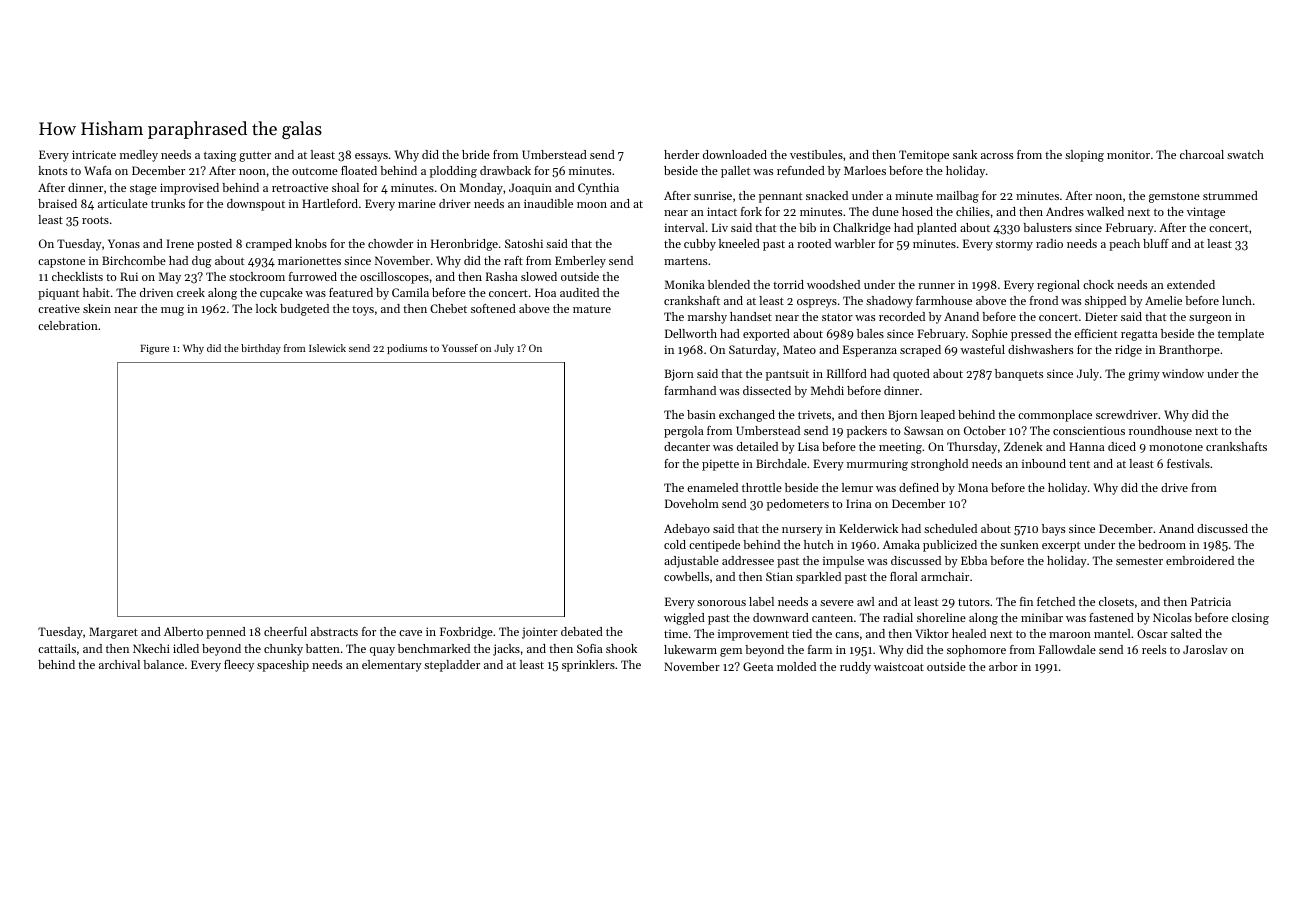  Describe the element at coordinates (257, 276) in the screenshot. I see `stockroom` at that location.
